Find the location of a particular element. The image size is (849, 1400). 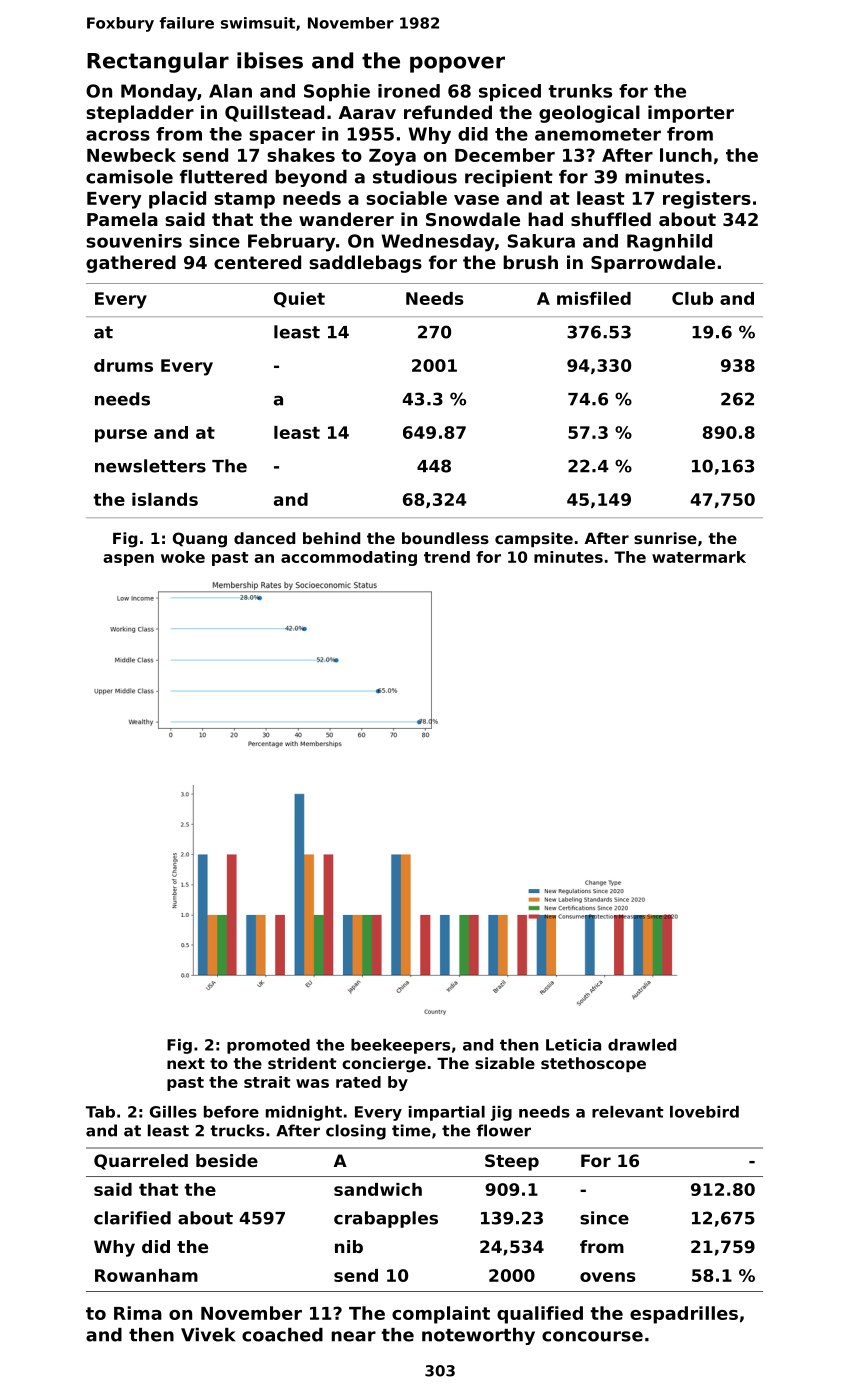

nib is located at coordinates (349, 1246).
